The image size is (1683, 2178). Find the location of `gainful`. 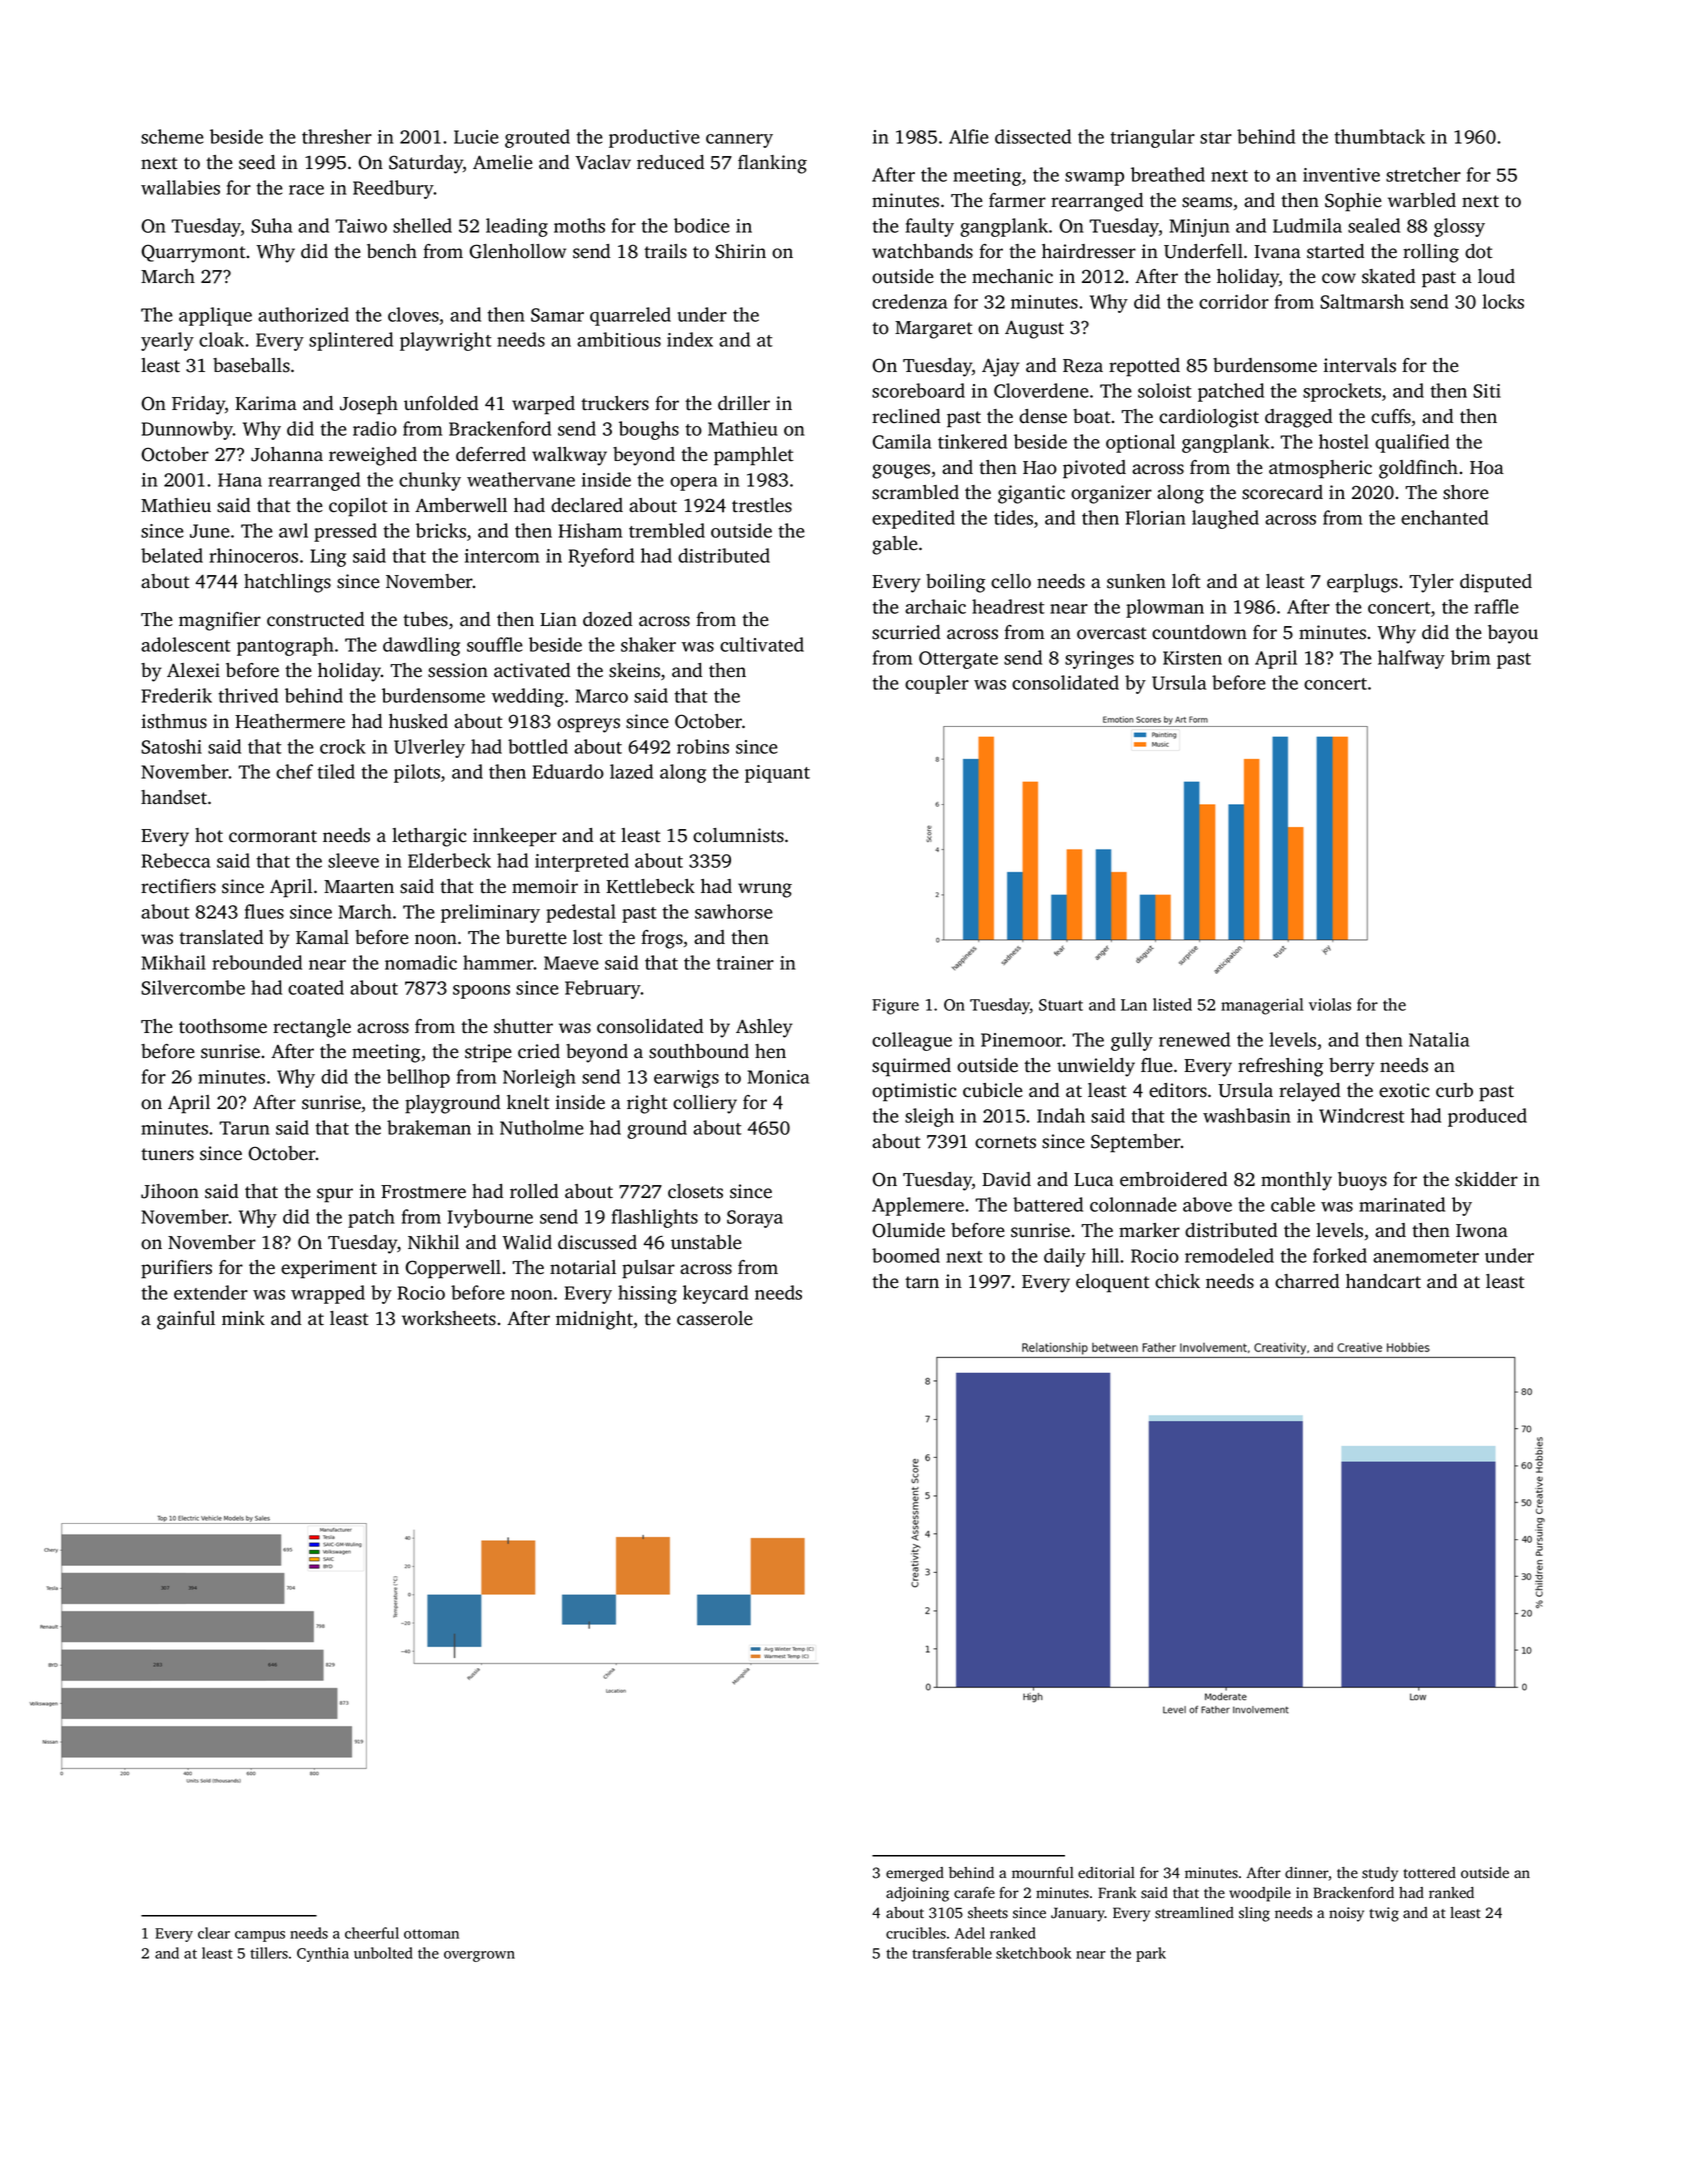

gainful is located at coordinates (186, 1320).
